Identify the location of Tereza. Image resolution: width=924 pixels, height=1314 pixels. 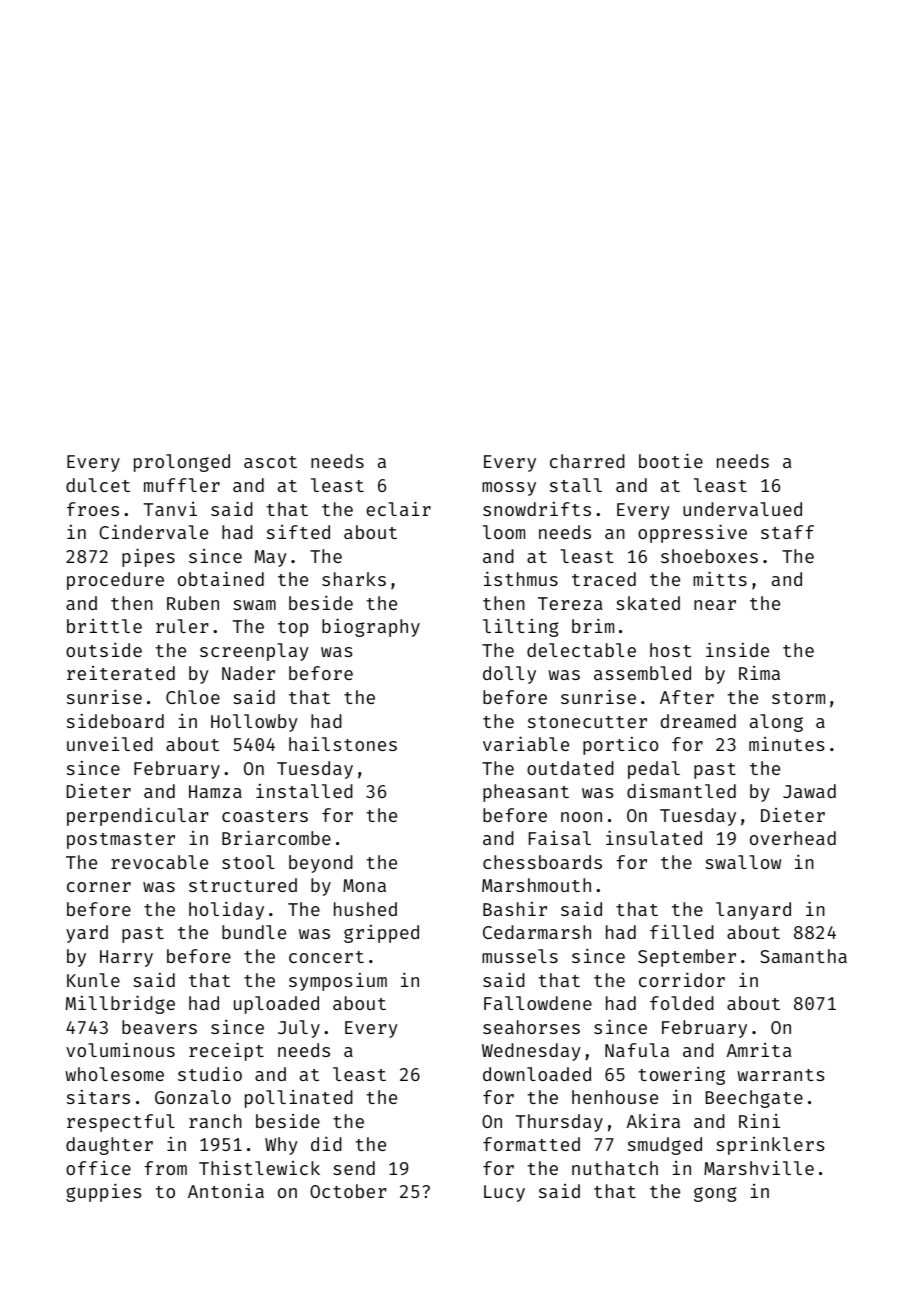
(570, 603).
